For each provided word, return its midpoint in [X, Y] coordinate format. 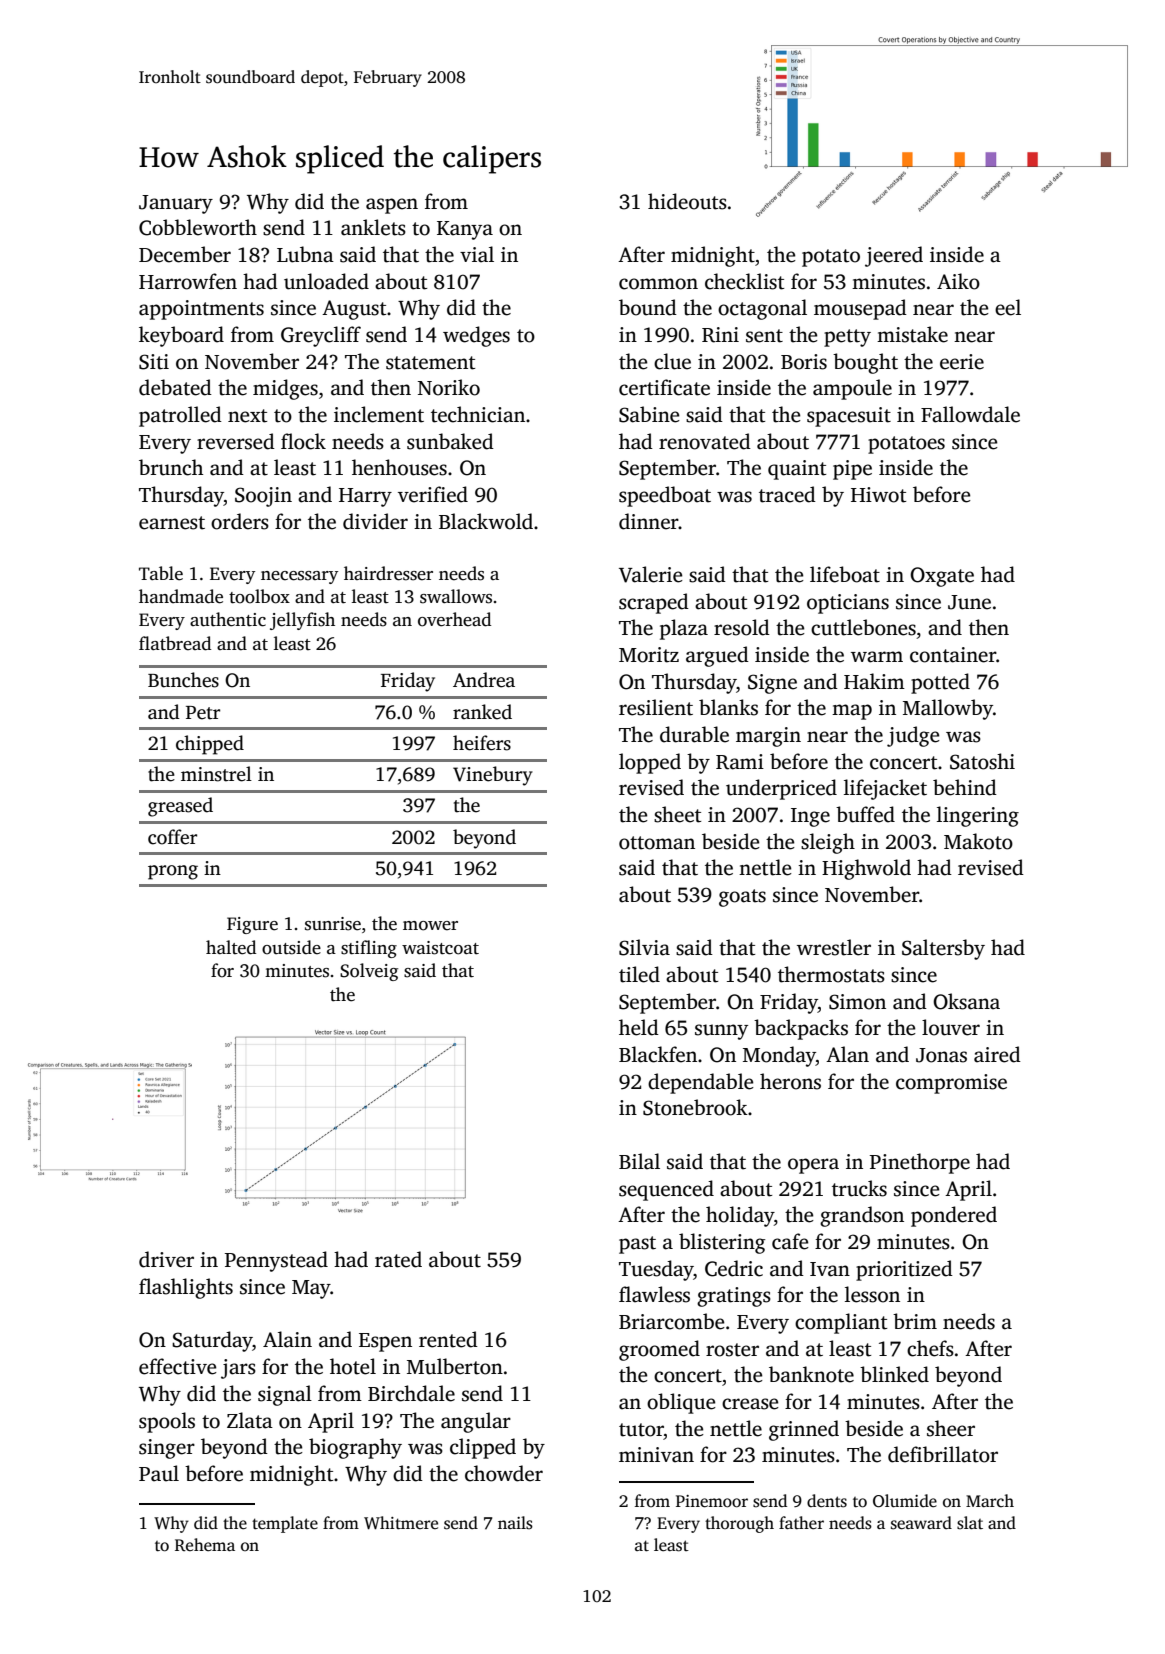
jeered [894, 256]
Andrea [484, 680]
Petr [203, 713]
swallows [456, 596]
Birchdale [411, 1393]
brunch [171, 467]
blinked [894, 1374]
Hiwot [878, 495]
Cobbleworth [198, 227]
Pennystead [276, 1261]
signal [285, 1395]
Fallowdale [970, 414]
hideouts [687, 201]
